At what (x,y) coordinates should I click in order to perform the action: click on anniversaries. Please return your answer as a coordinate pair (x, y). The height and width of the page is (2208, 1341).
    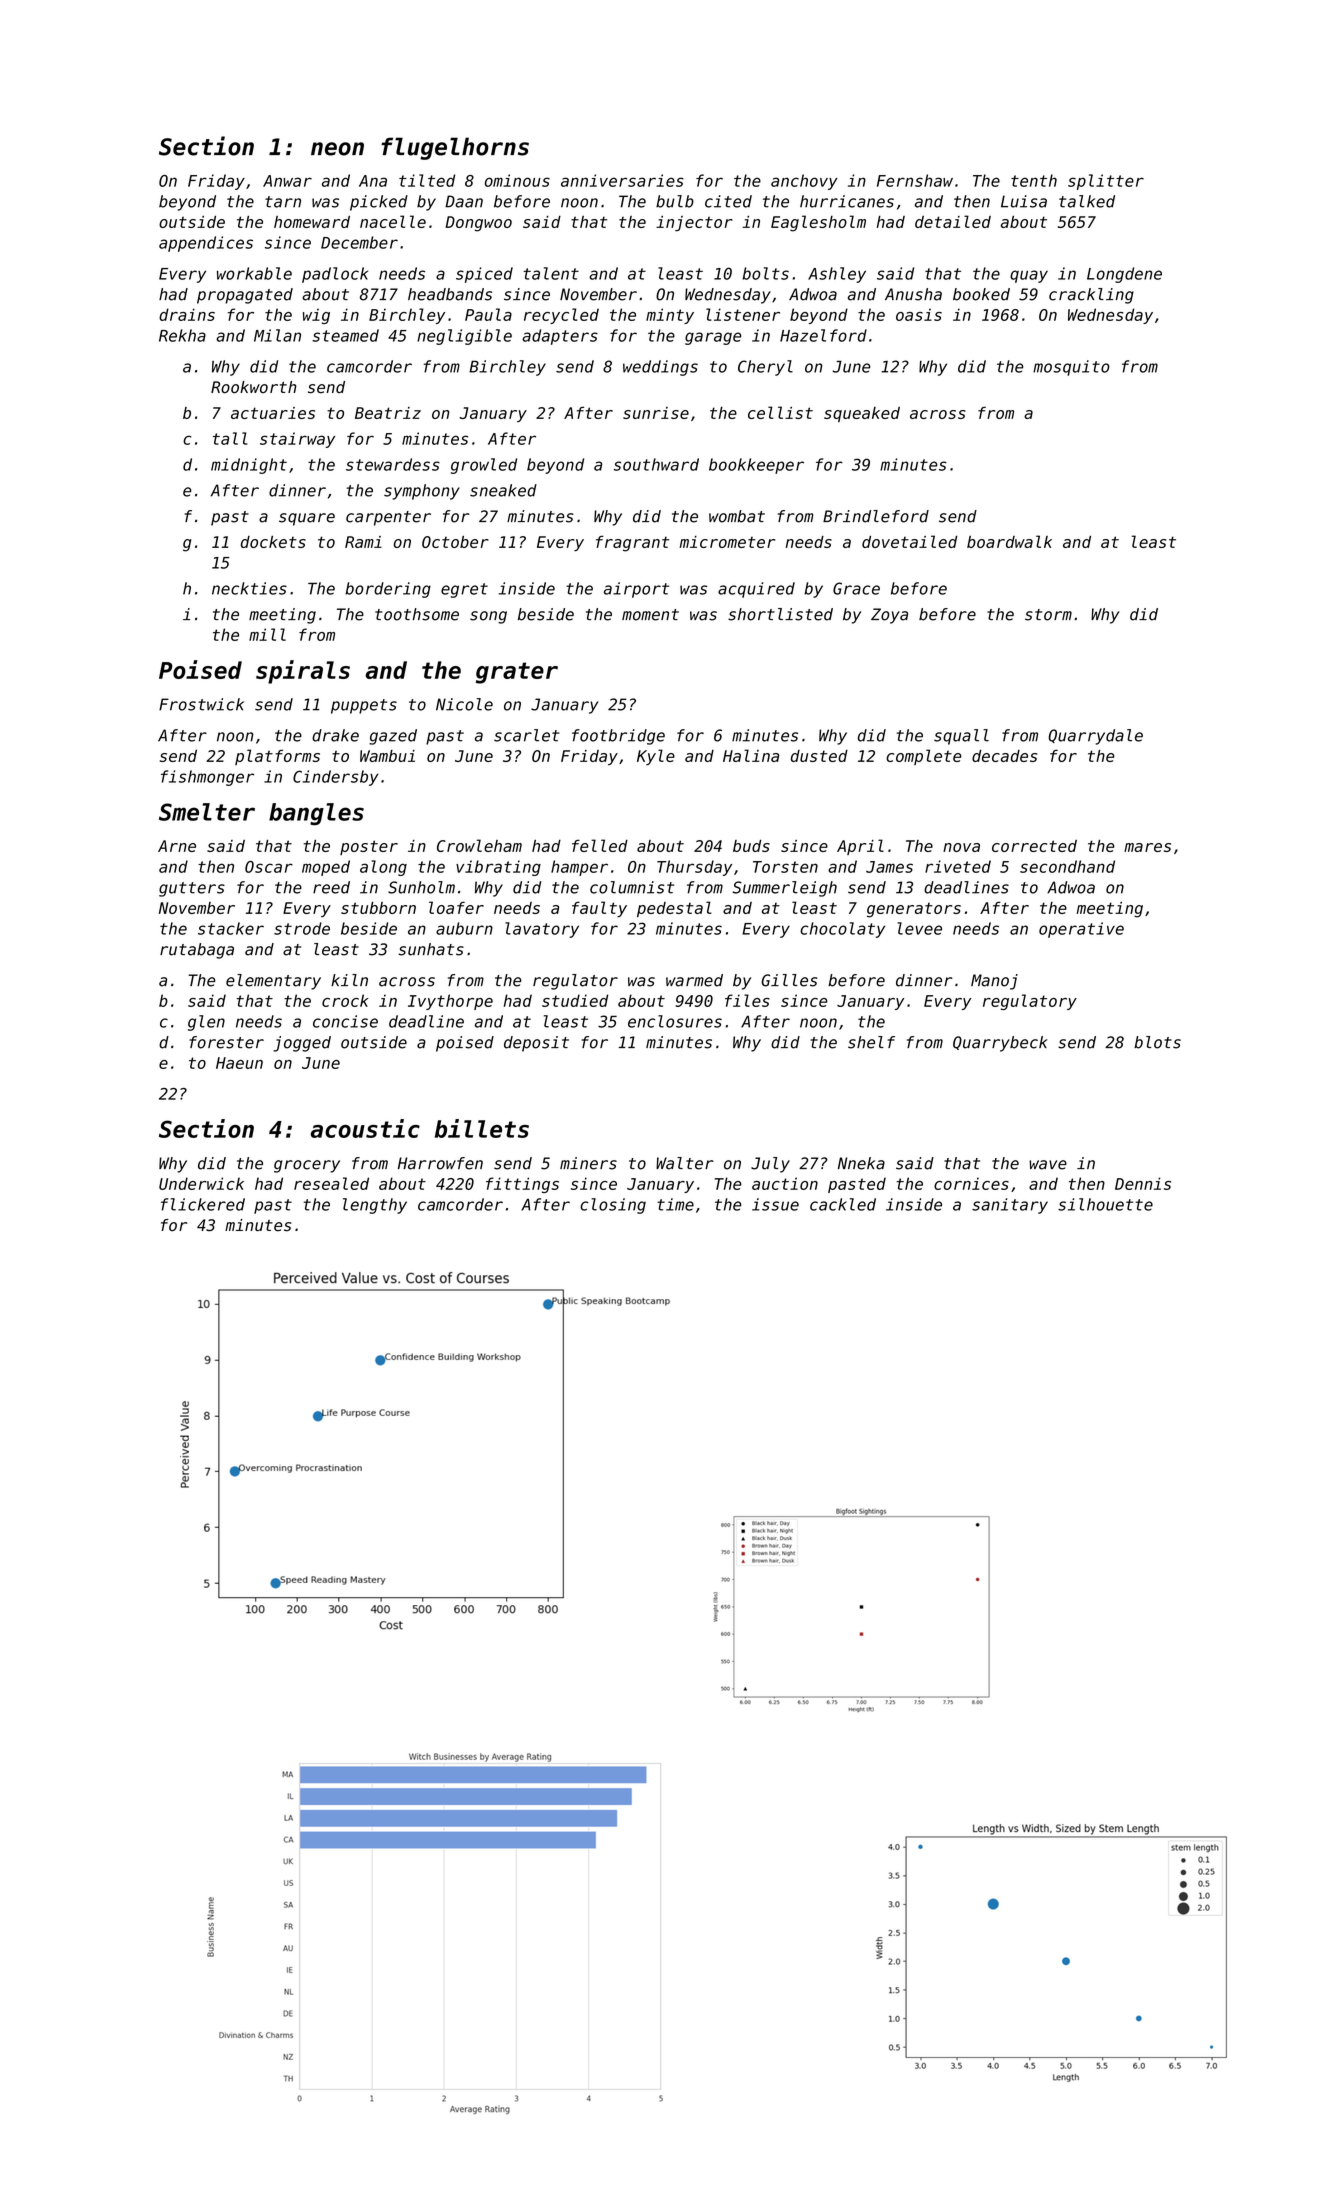
    Looking at the image, I should click on (622, 180).
